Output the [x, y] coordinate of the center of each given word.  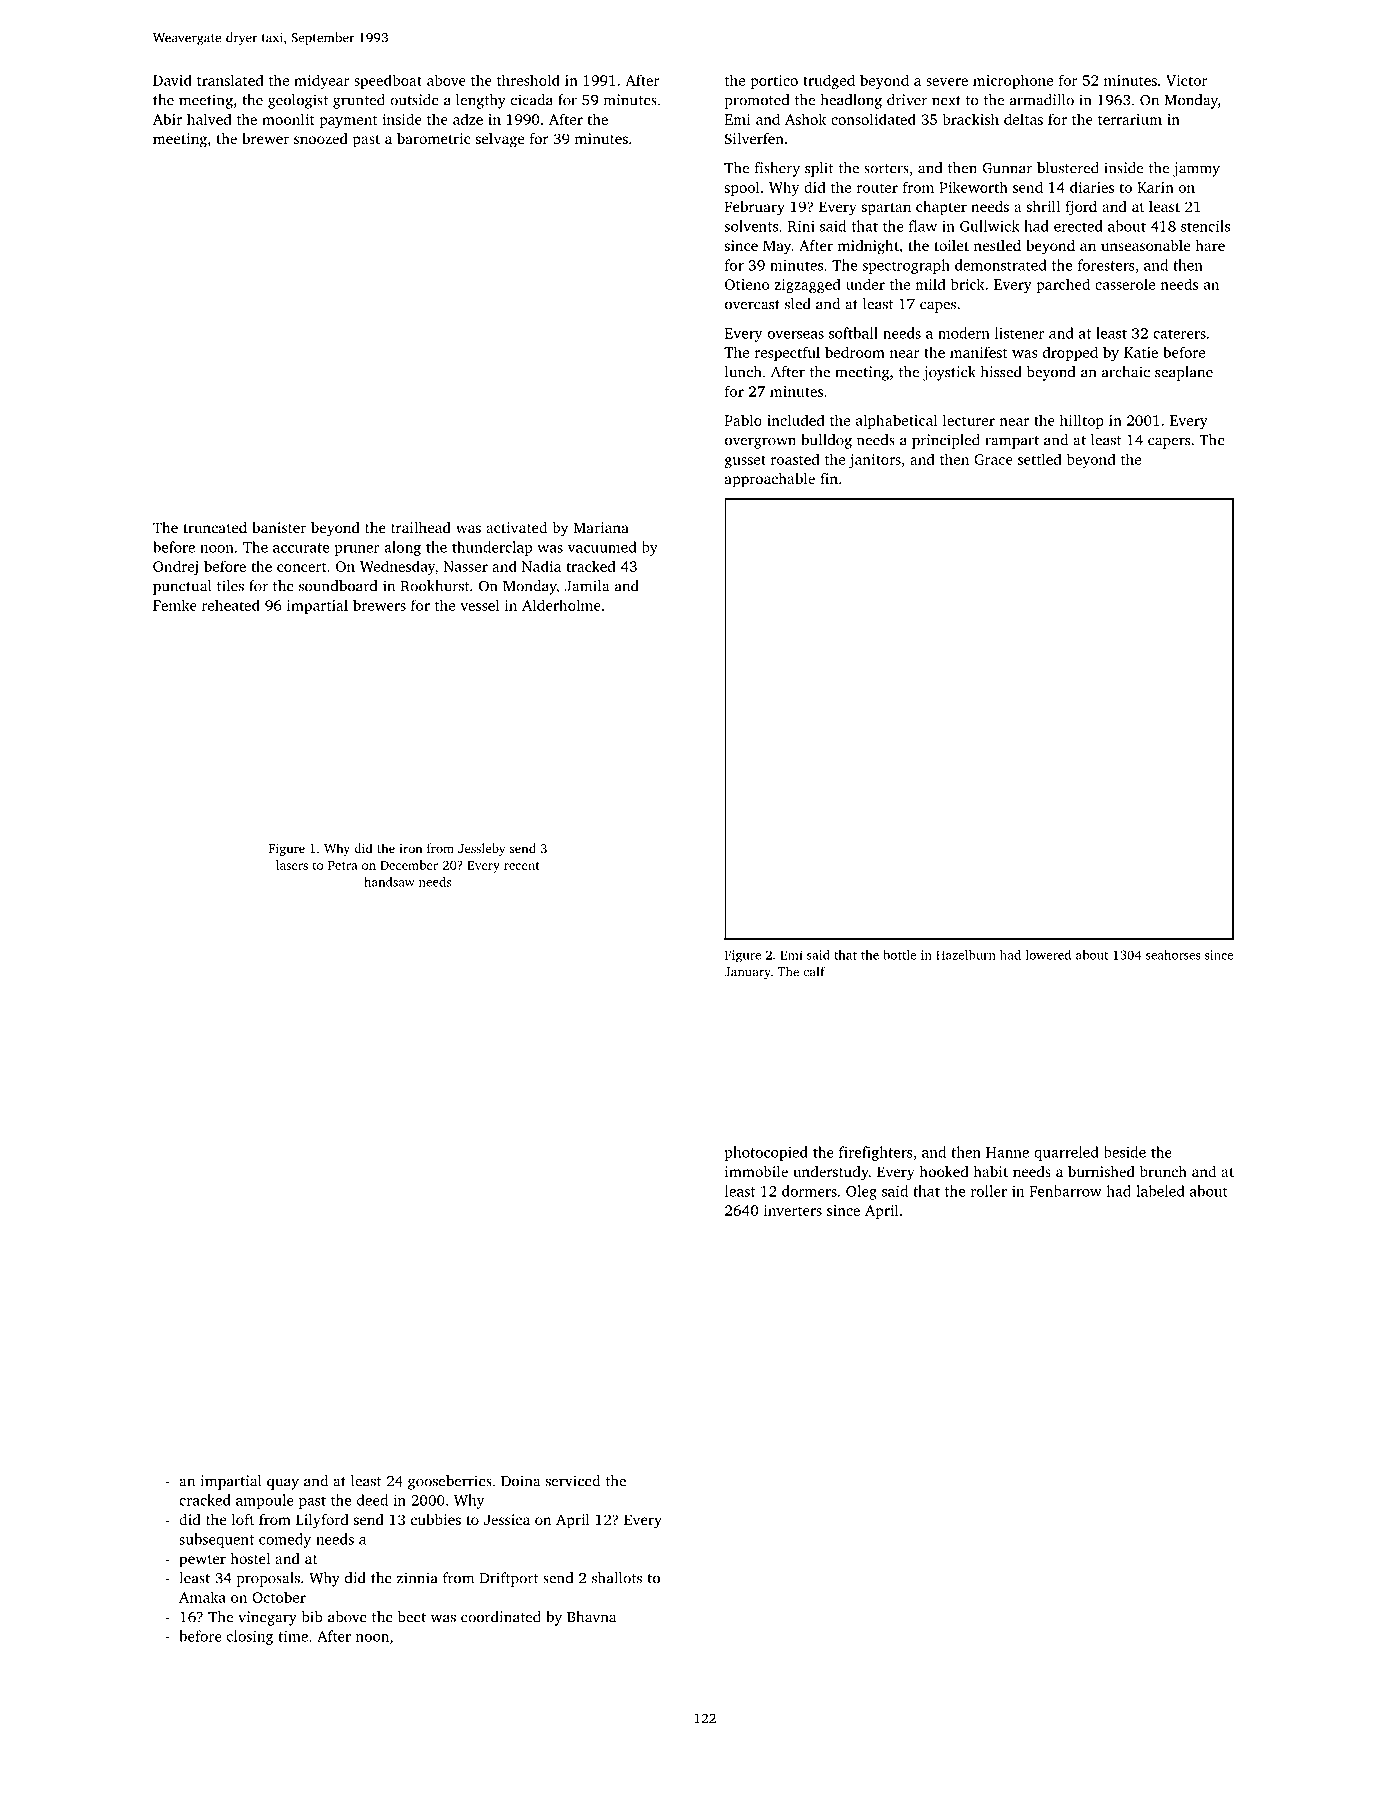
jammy [1196, 169]
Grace [993, 459]
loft [243, 1519]
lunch [743, 372]
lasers [292, 865]
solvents [751, 226]
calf [814, 971]
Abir [167, 119]
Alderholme [561, 605]
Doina [520, 1481]
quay [283, 1484]
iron [410, 848]
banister [279, 527]
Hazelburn [966, 955]
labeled [1160, 1191]
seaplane [1184, 373]
